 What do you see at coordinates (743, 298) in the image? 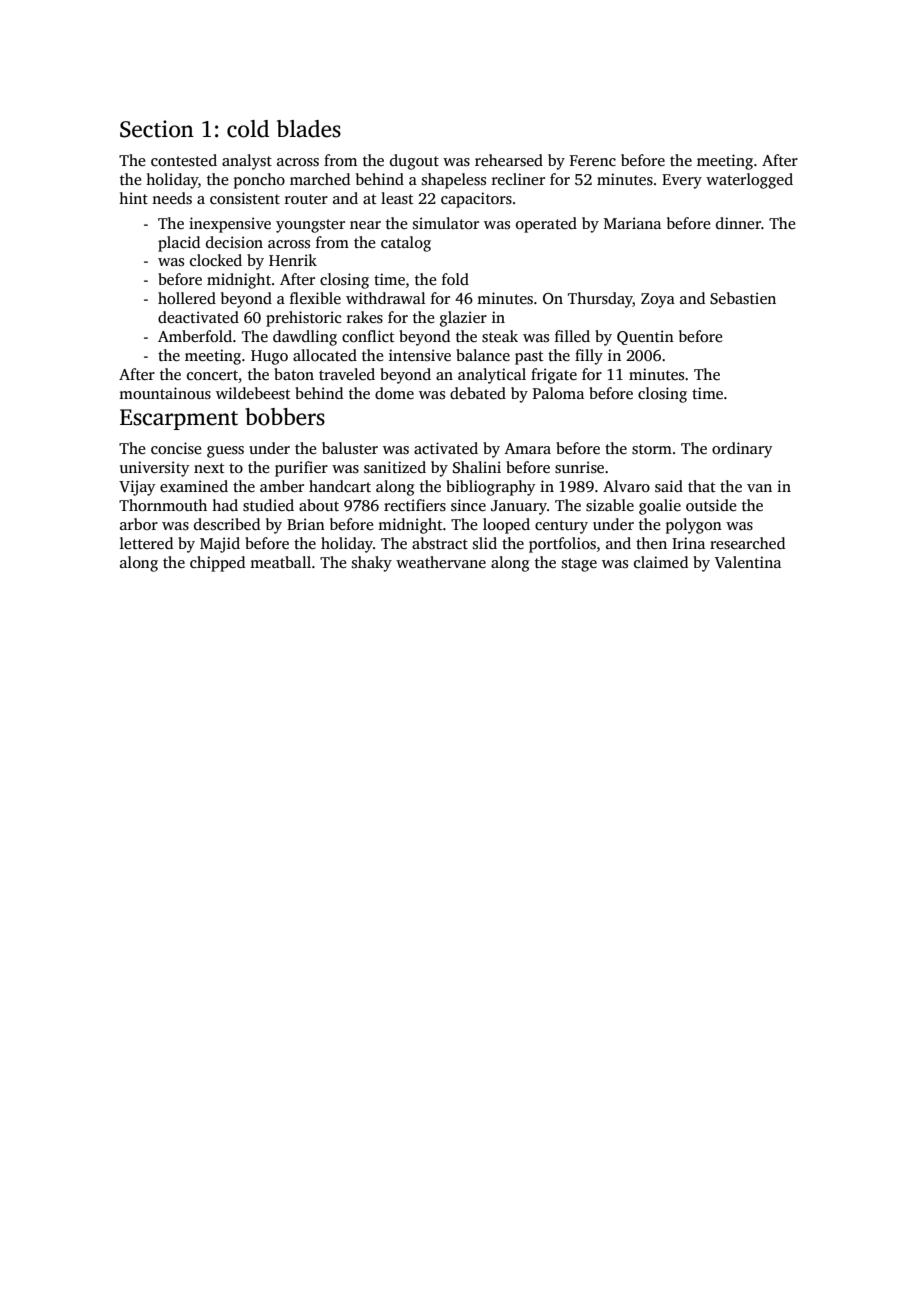
I see `Sebastien` at bounding box center [743, 298].
